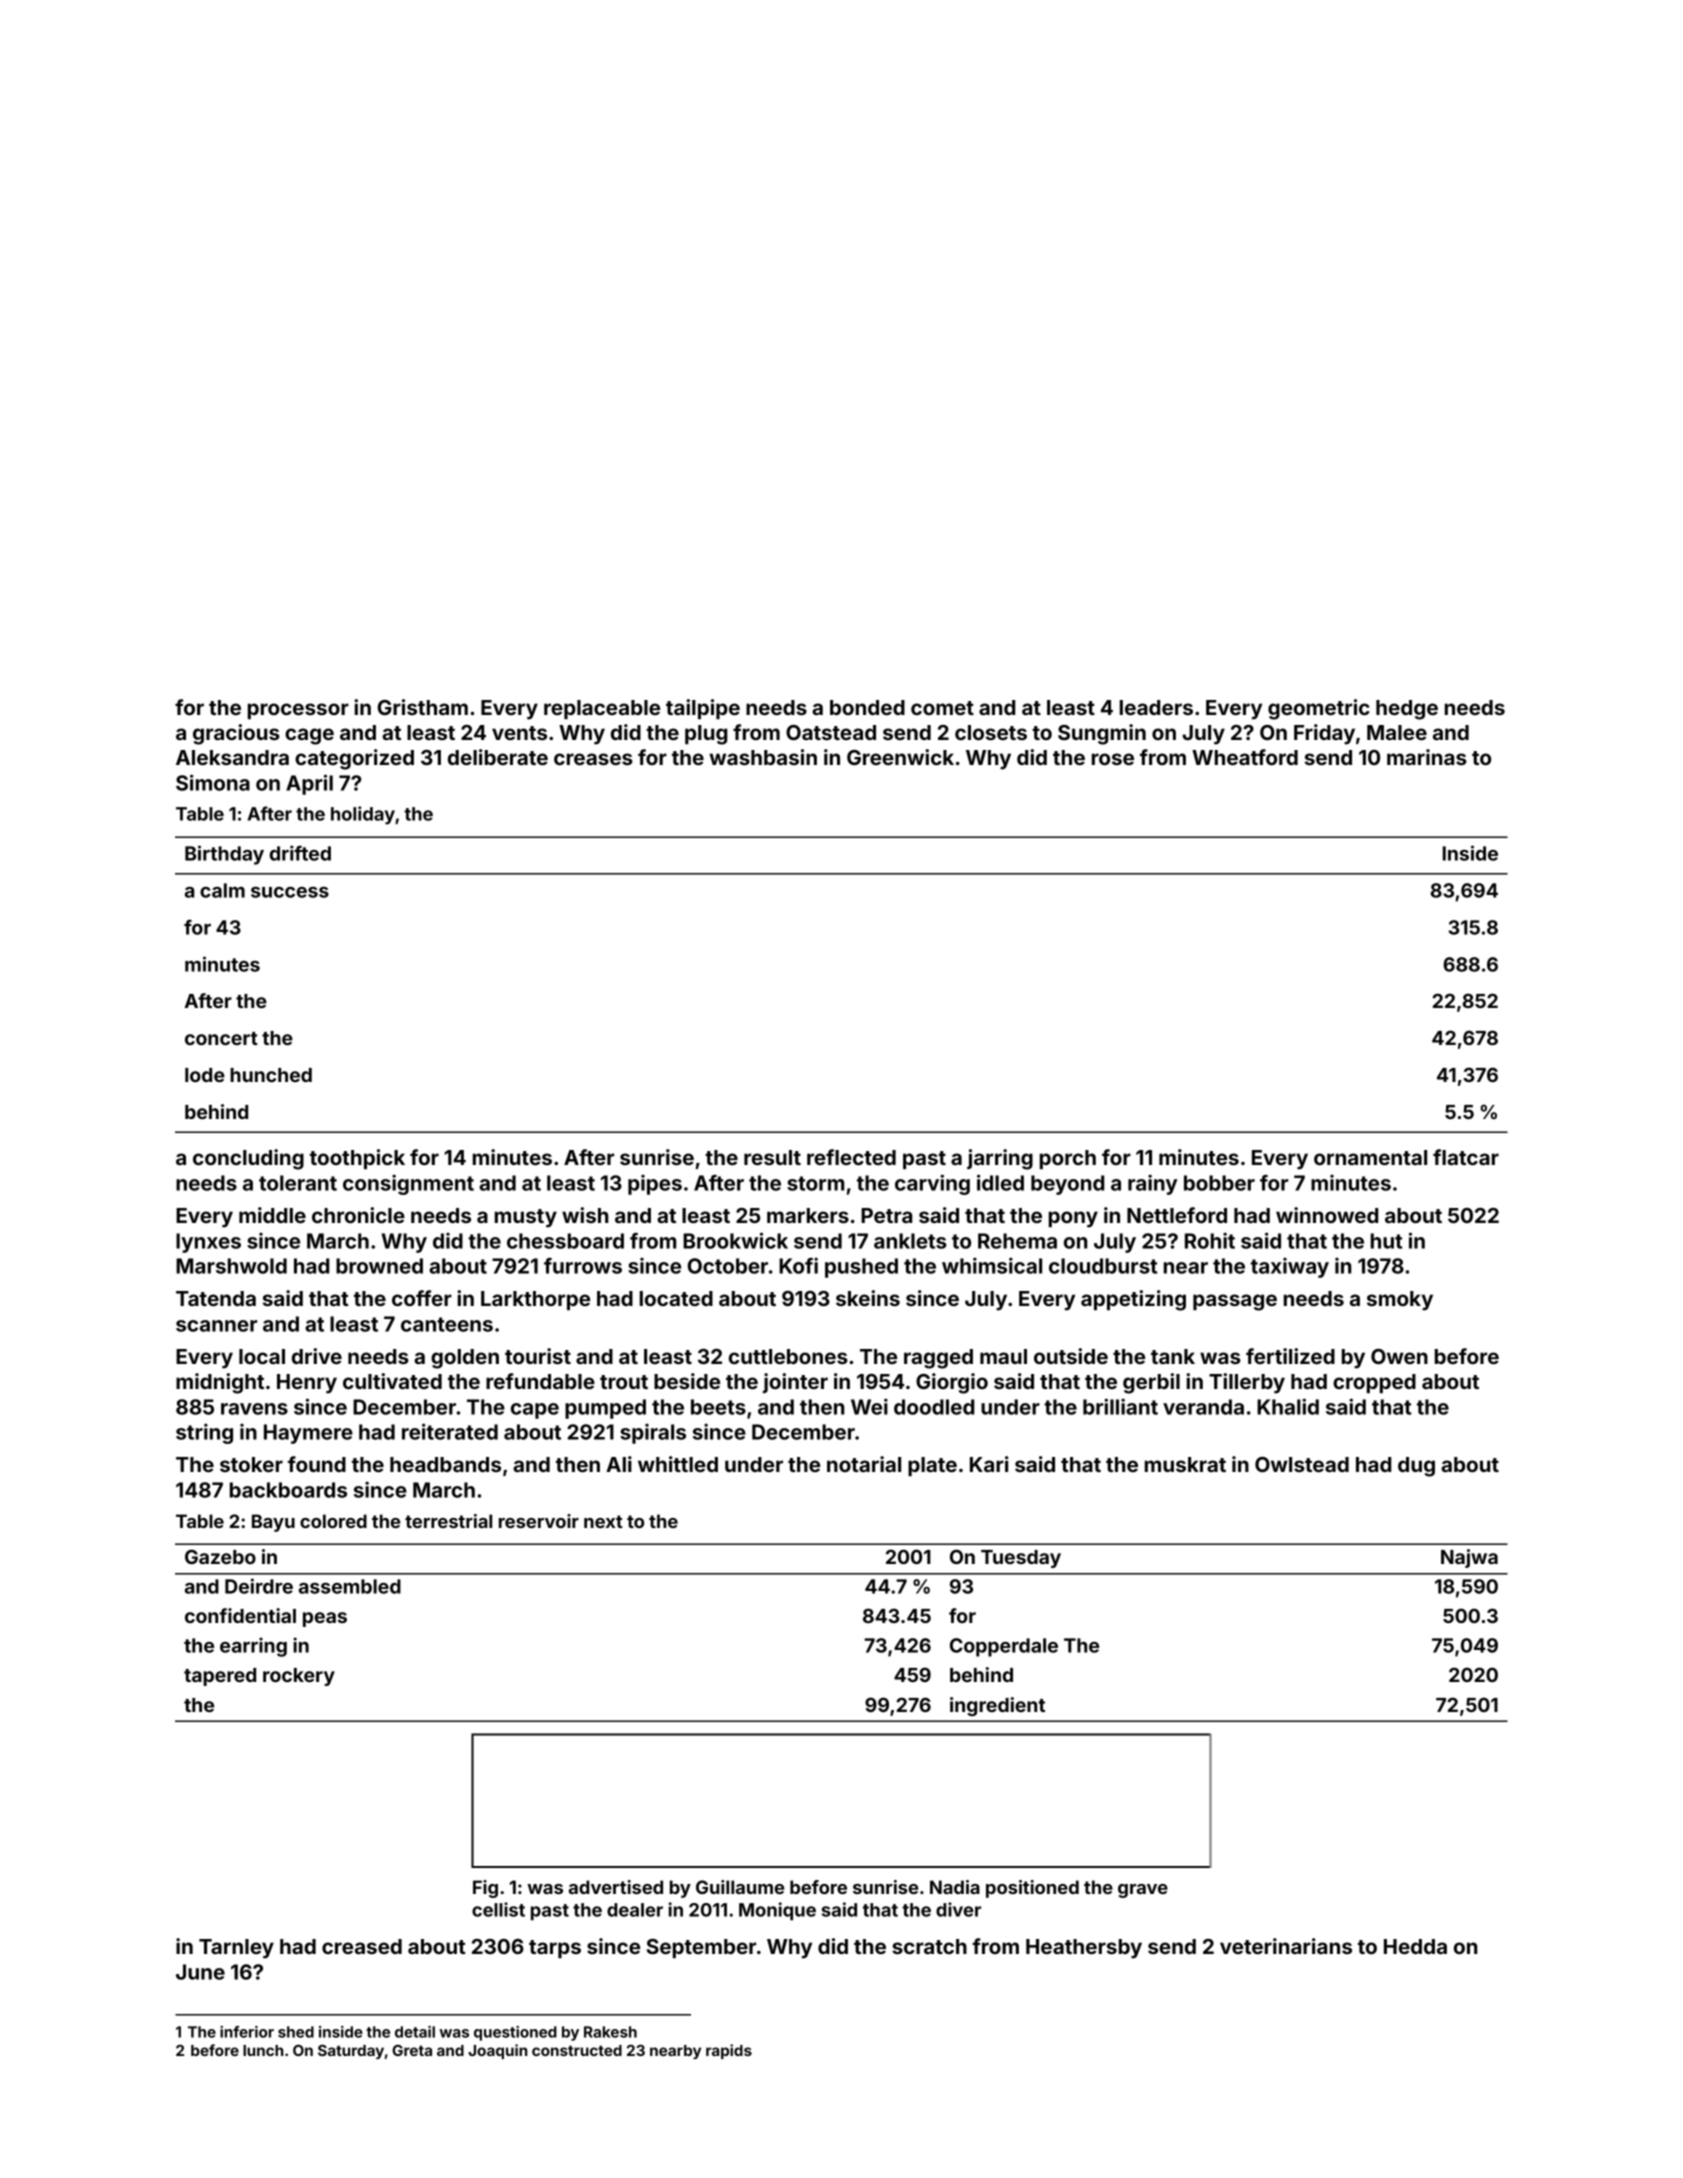 The height and width of the image is (2178, 1683). I want to click on browned, so click(379, 1266).
